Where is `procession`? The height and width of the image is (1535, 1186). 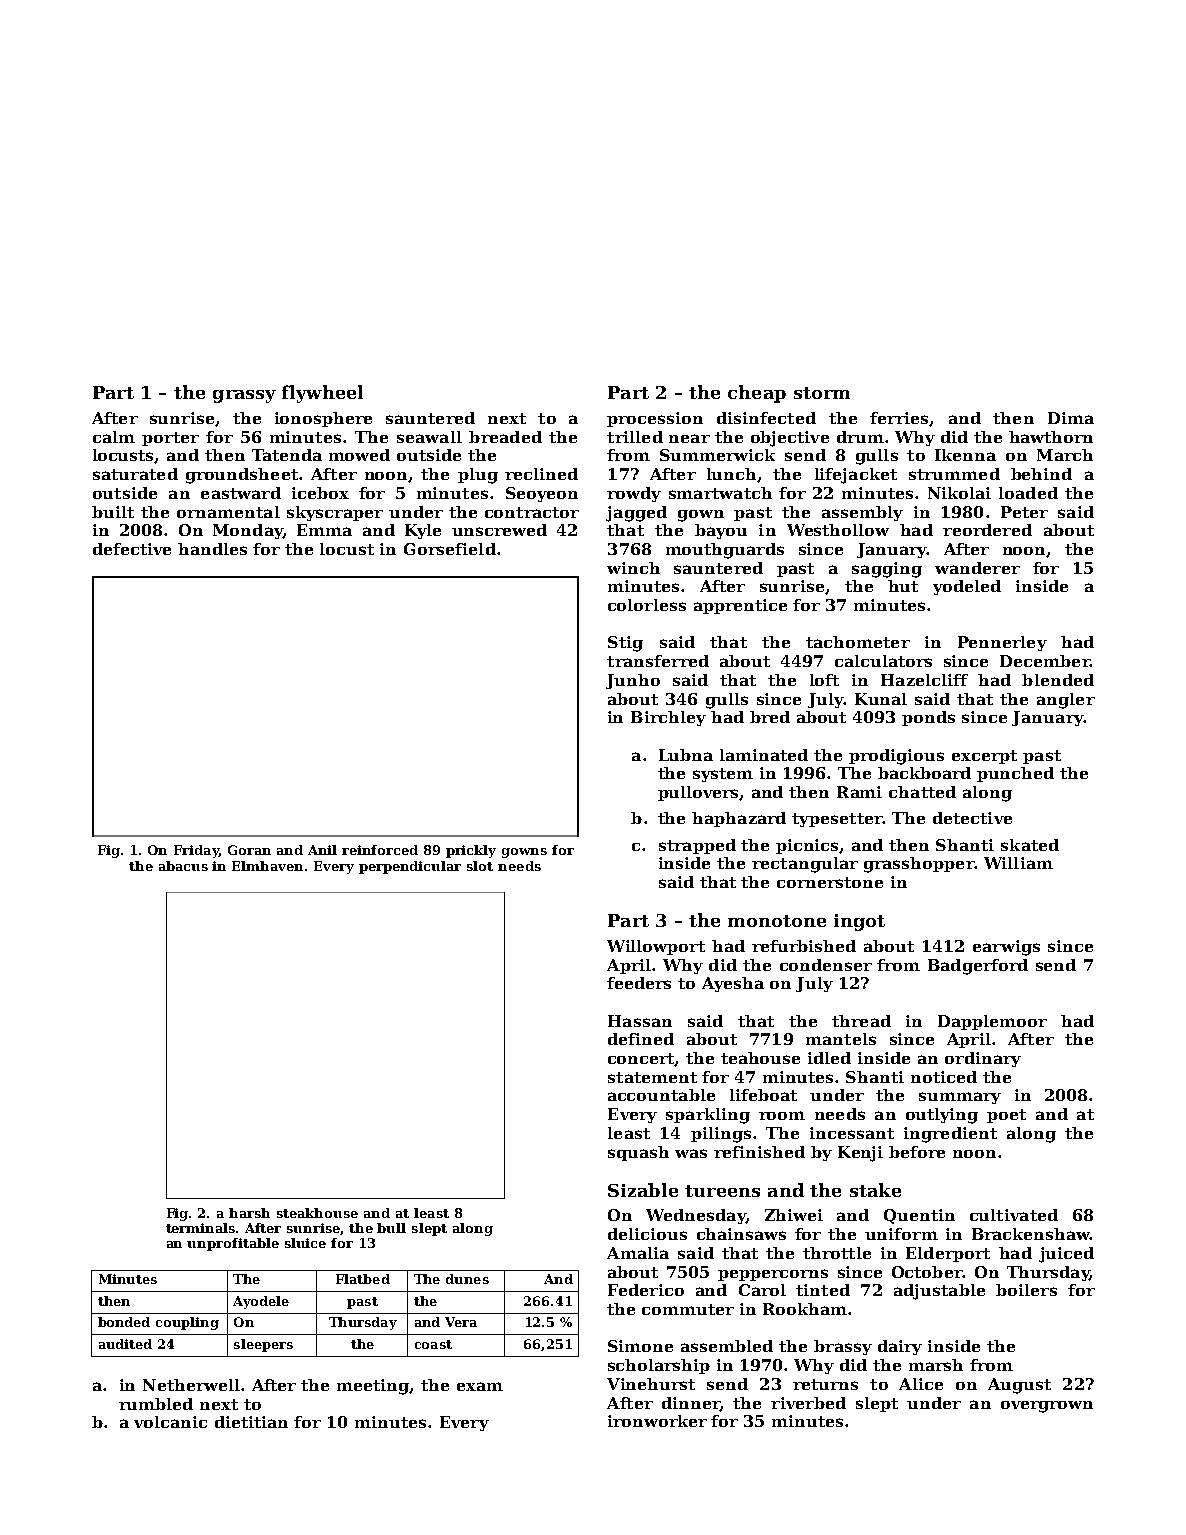
procession is located at coordinates (655, 419).
